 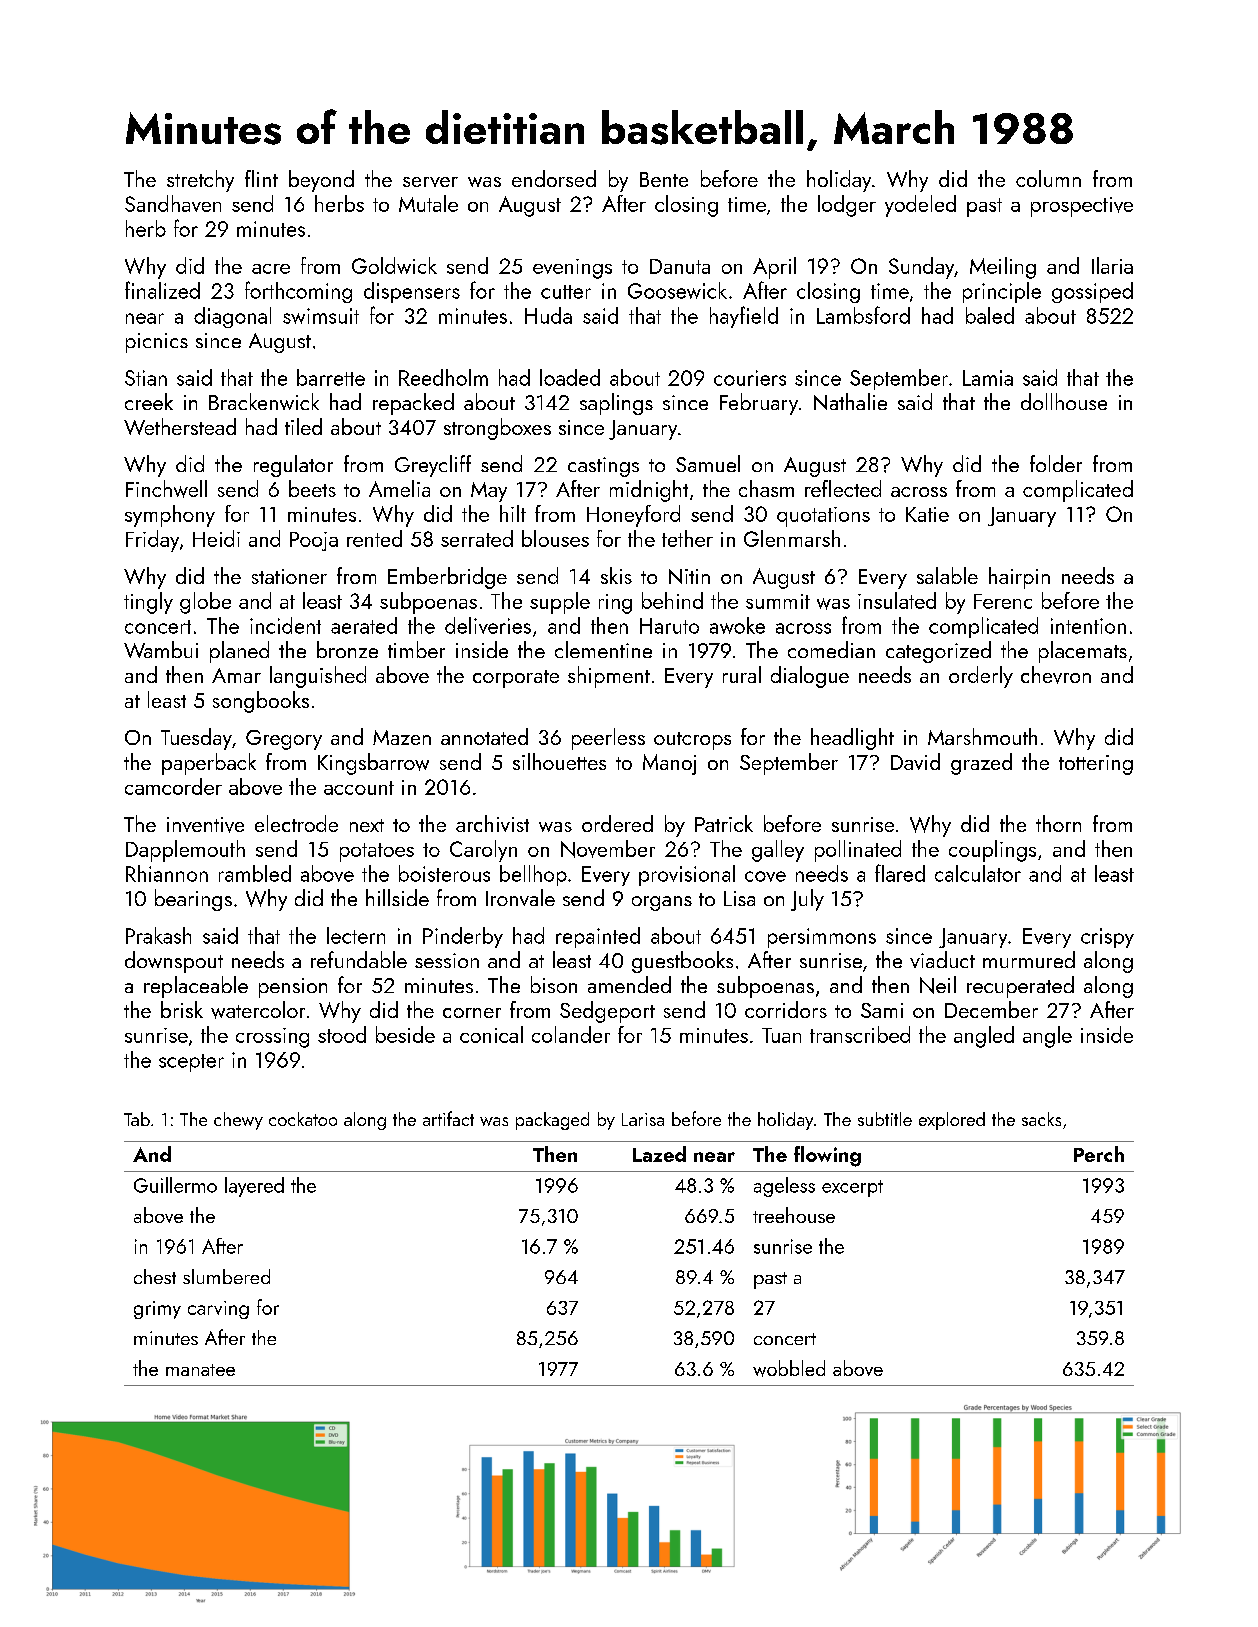 What do you see at coordinates (742, 674) in the page?
I see `rural` at bounding box center [742, 674].
